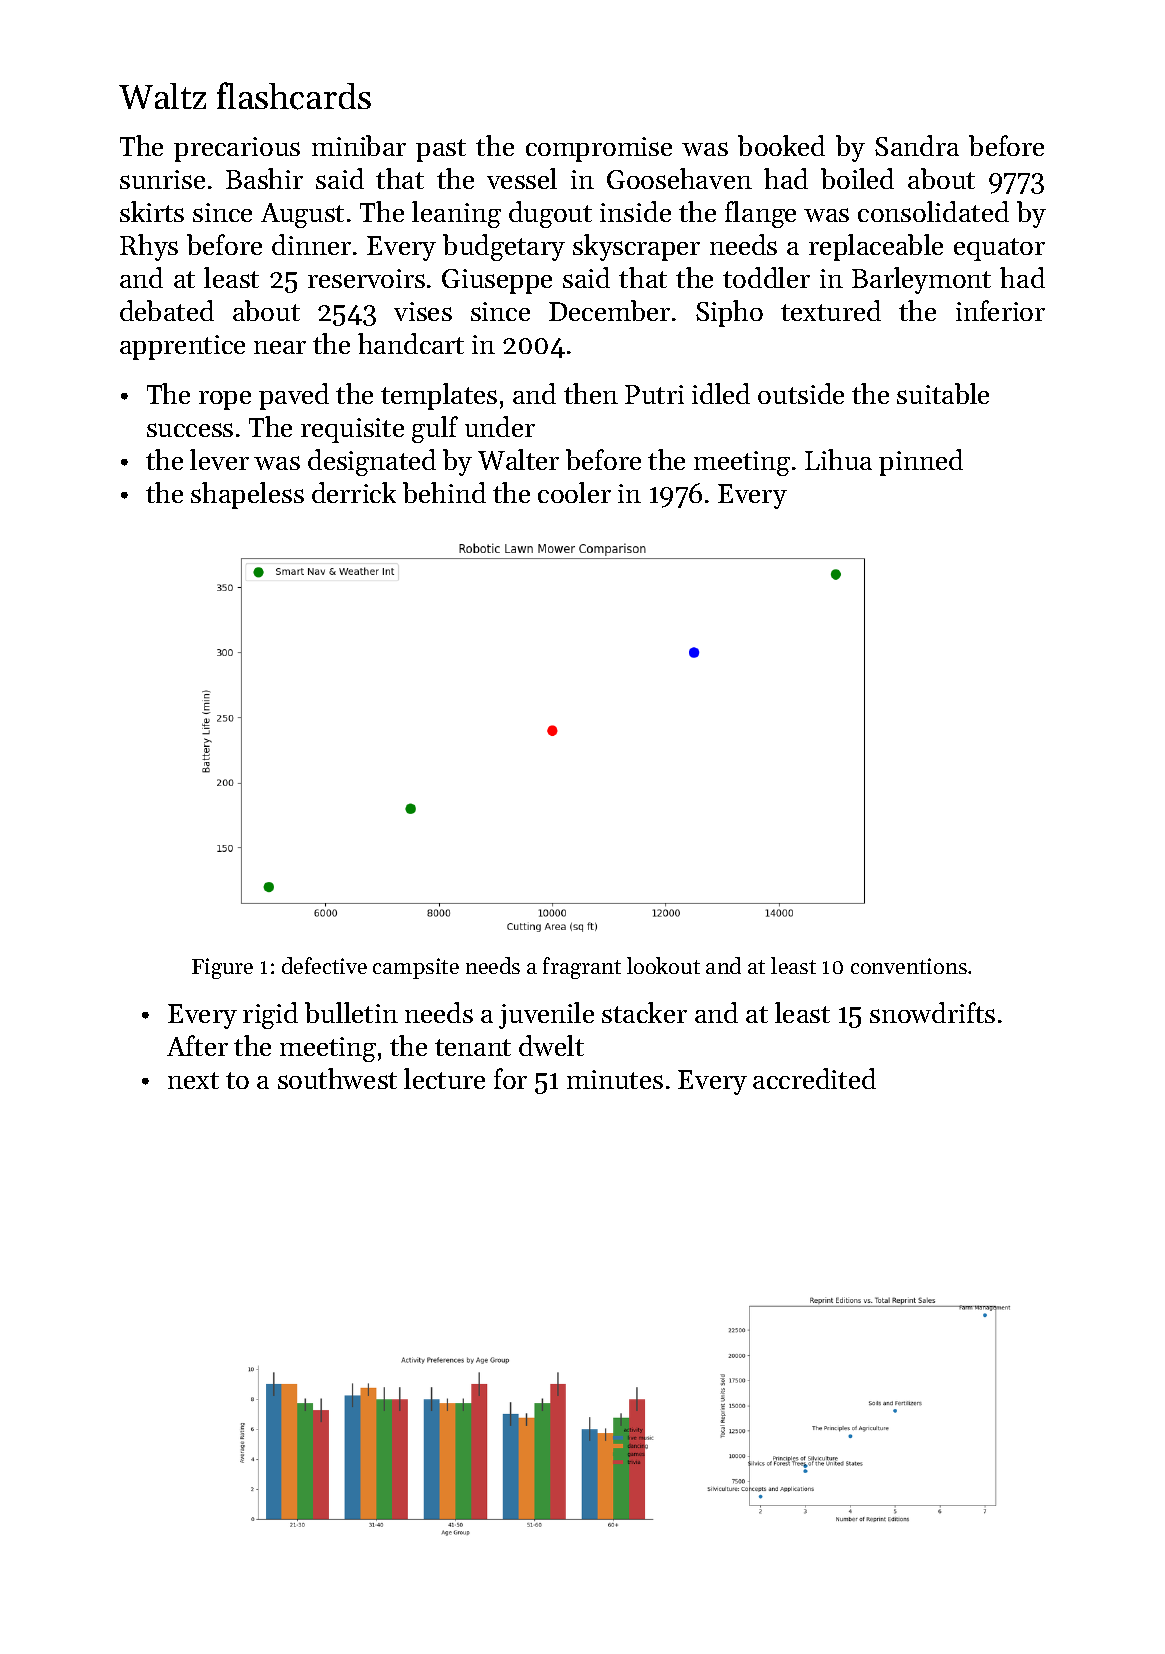 This screenshot has height=1654, width=1165. Describe the element at coordinates (193, 1080) in the screenshot. I see `next` at that location.
